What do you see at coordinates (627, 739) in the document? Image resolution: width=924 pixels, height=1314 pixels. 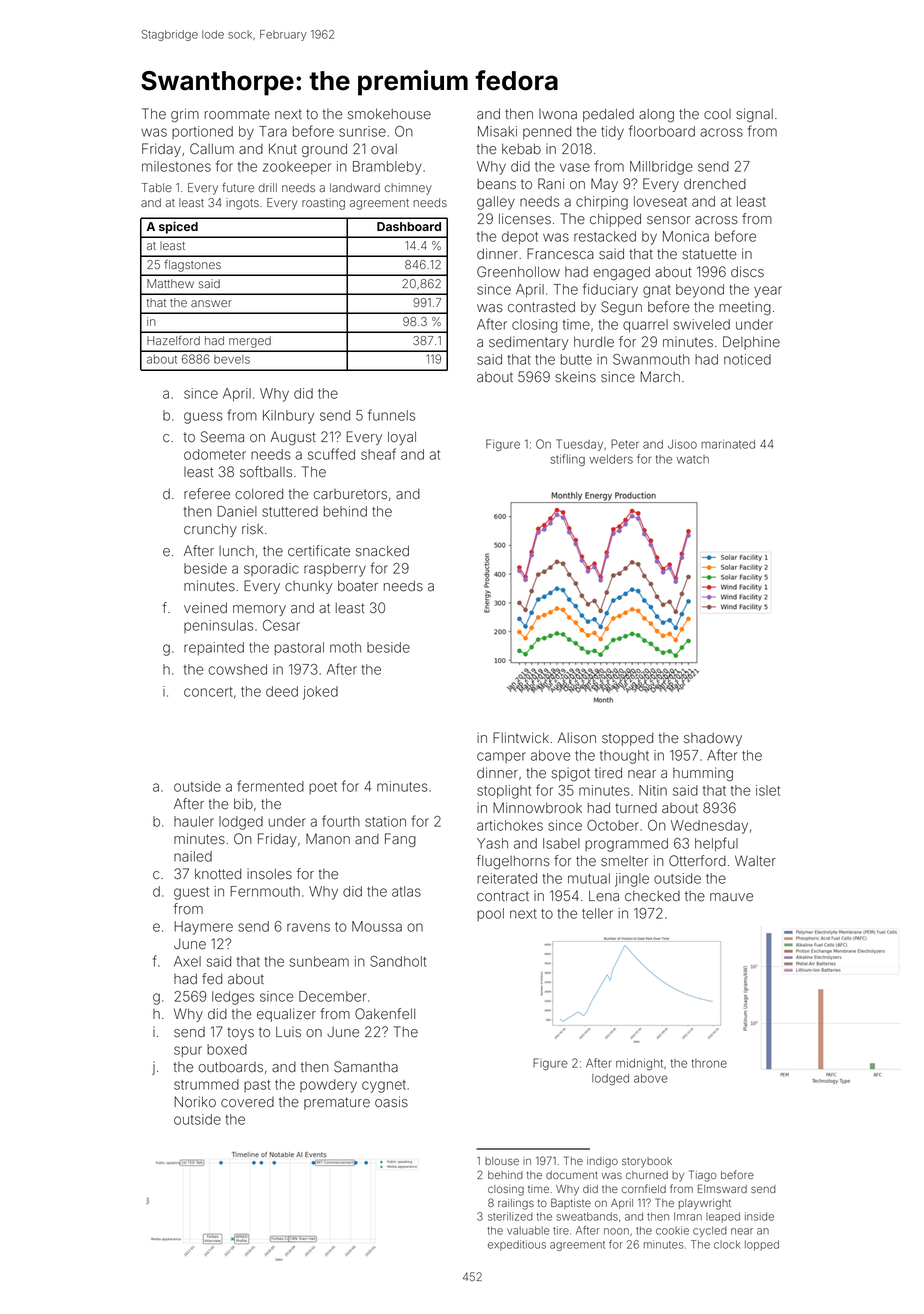 I see `stopped` at bounding box center [627, 739].
